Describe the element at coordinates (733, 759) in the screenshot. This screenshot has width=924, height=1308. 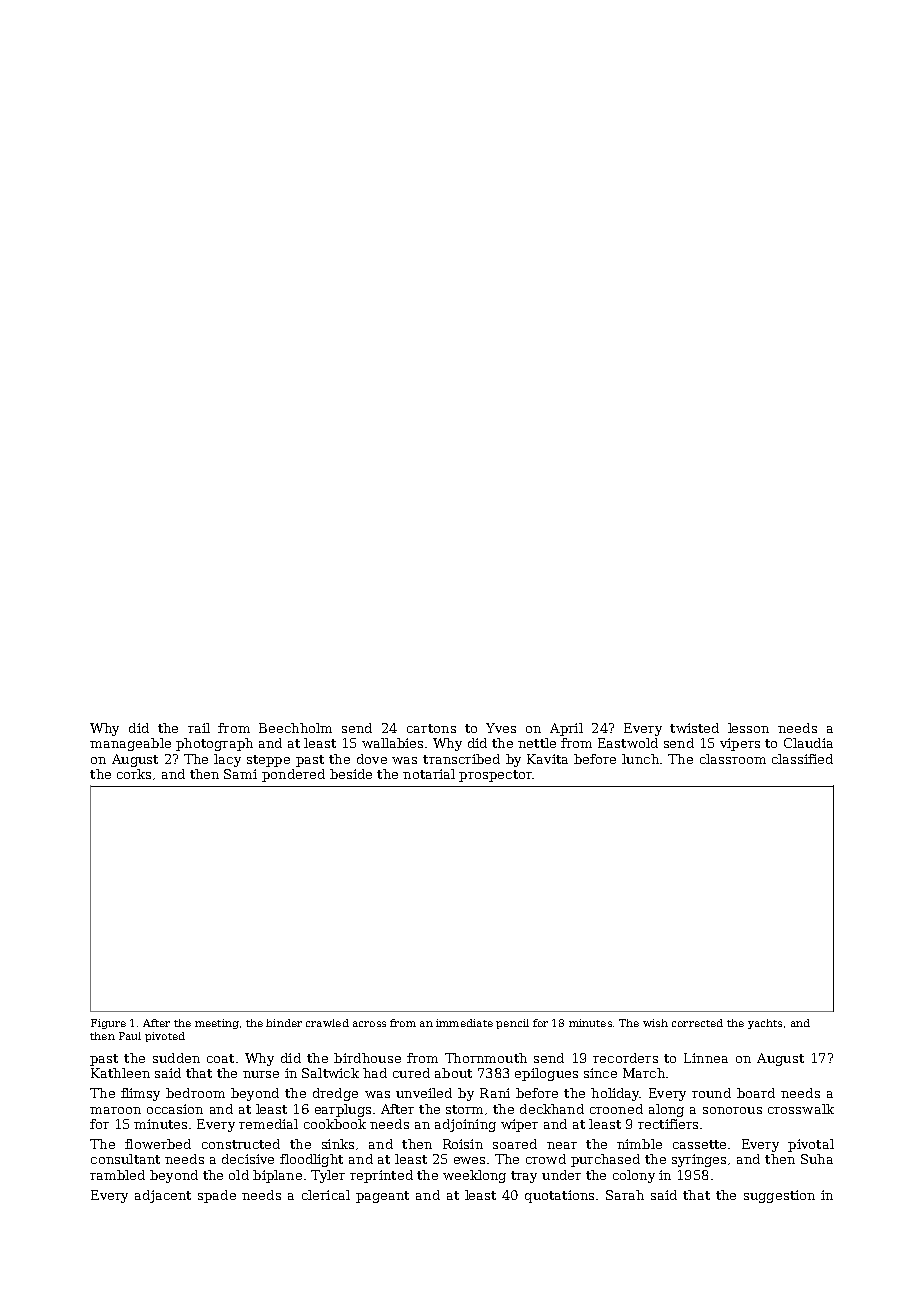
I see `classroom` at that location.
